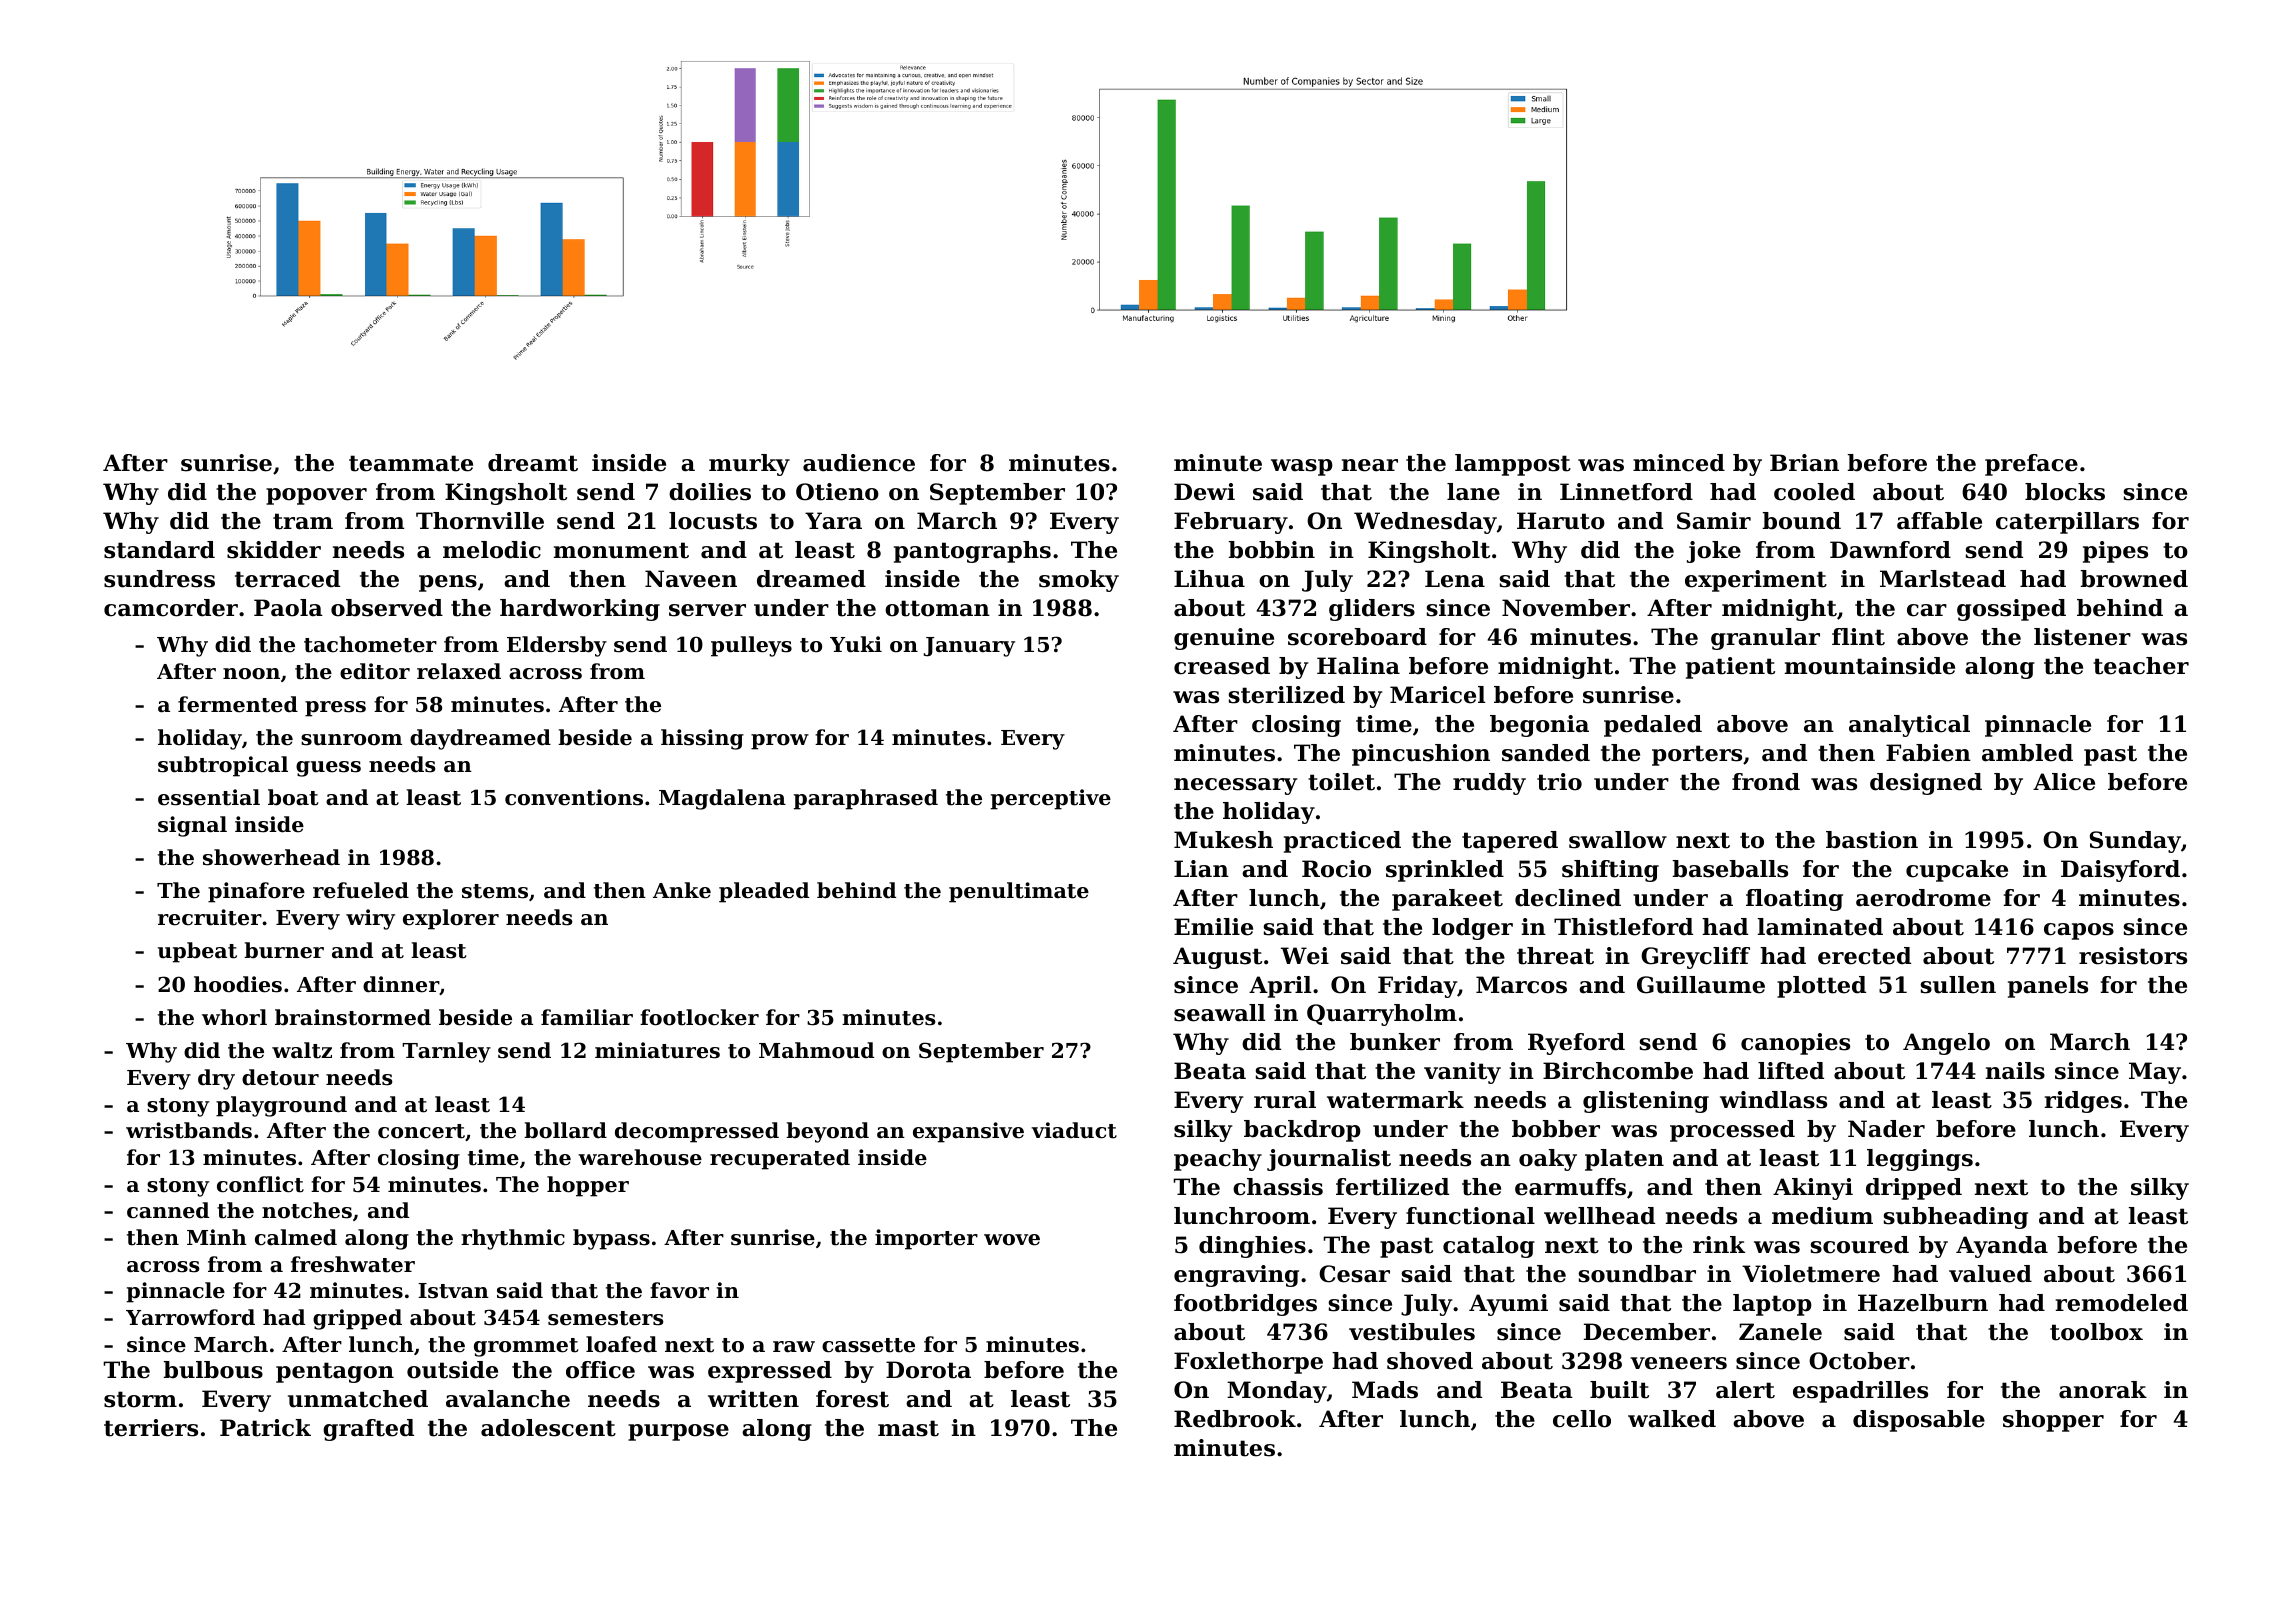 The height and width of the image is (1620, 2292). I want to click on signal, so click(192, 826).
